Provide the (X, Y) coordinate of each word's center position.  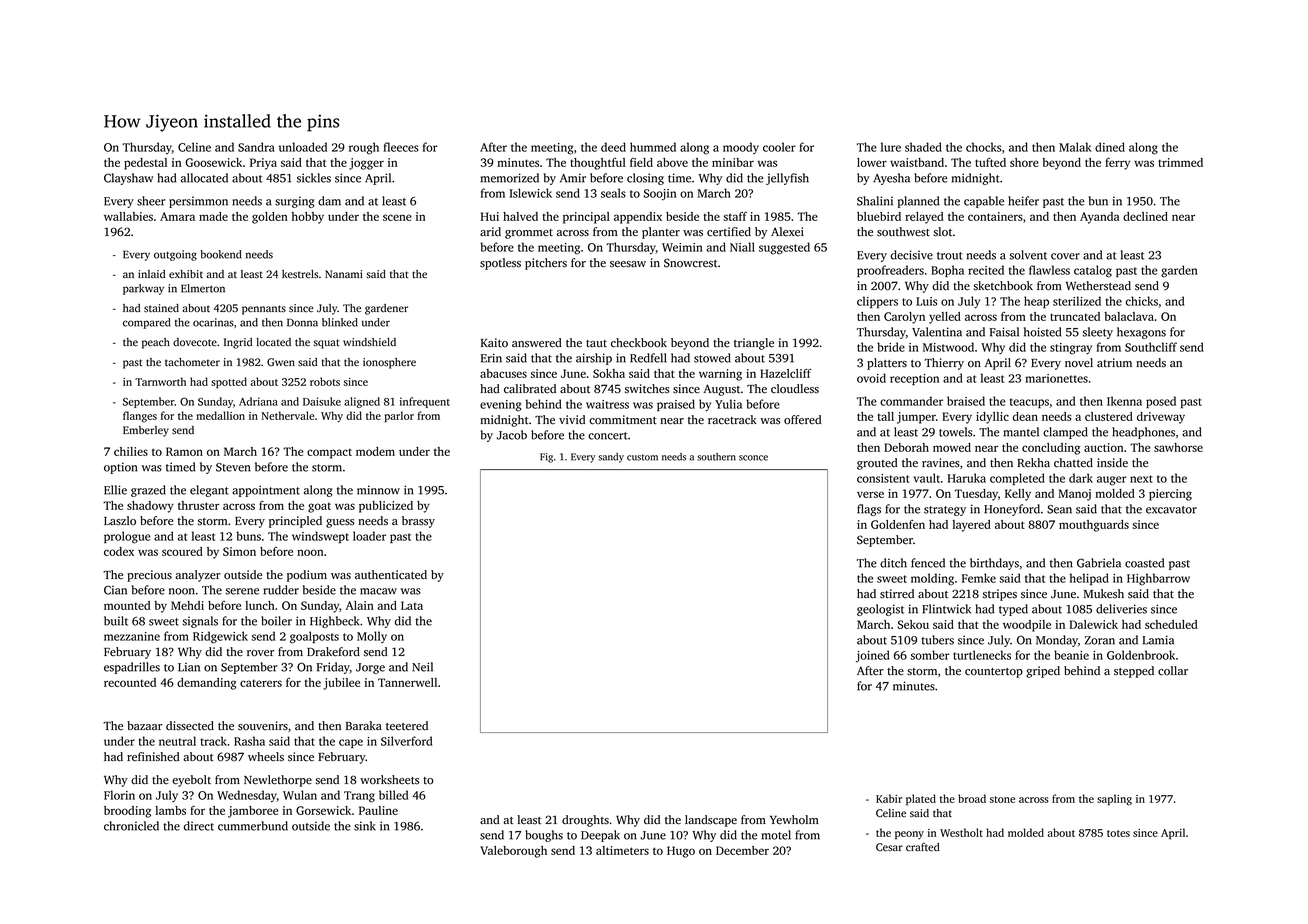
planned (918, 202)
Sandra (256, 147)
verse (870, 494)
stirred (897, 594)
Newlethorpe (278, 781)
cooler (779, 147)
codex (119, 551)
